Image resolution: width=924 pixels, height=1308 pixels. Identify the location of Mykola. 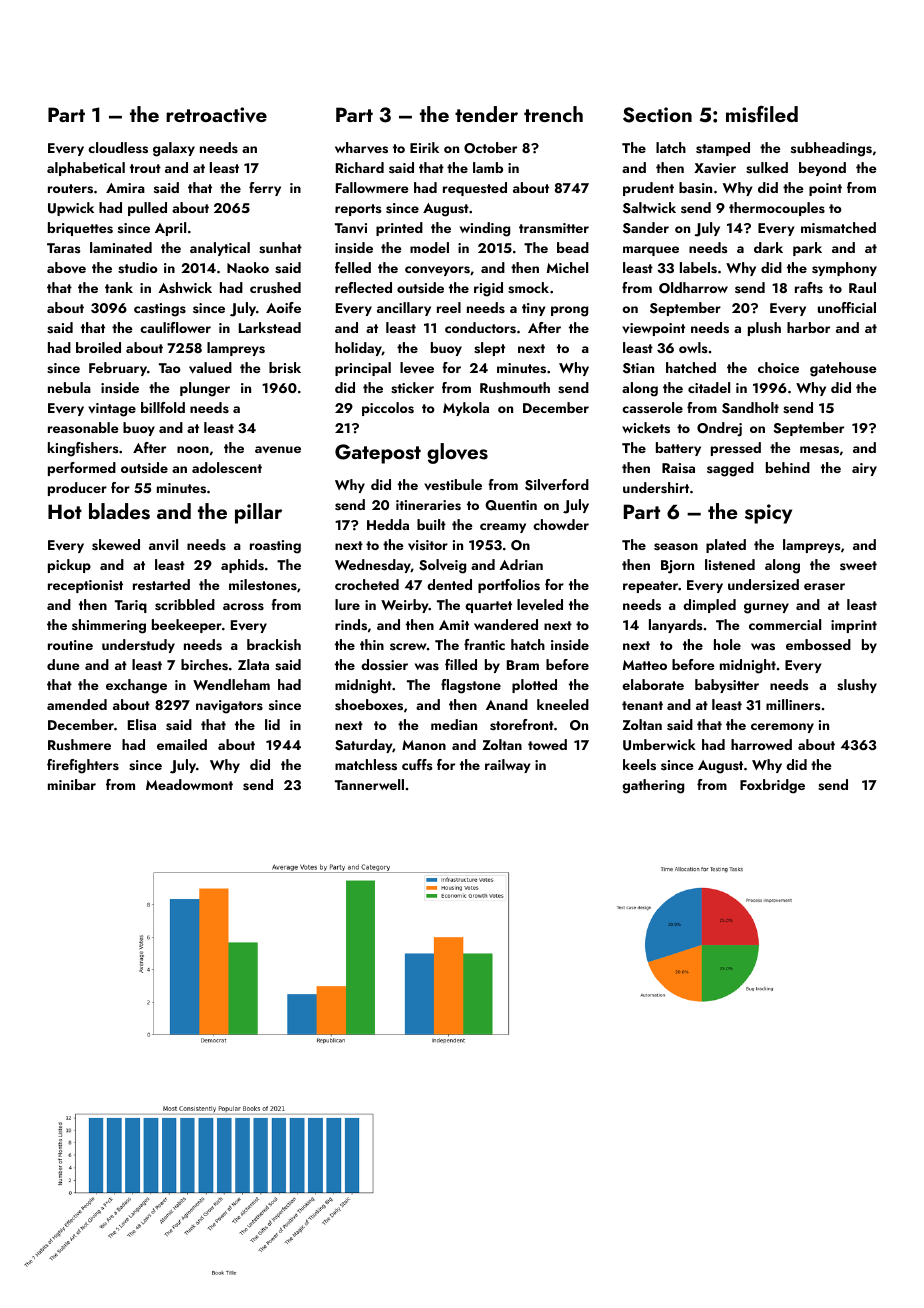
(466, 409).
